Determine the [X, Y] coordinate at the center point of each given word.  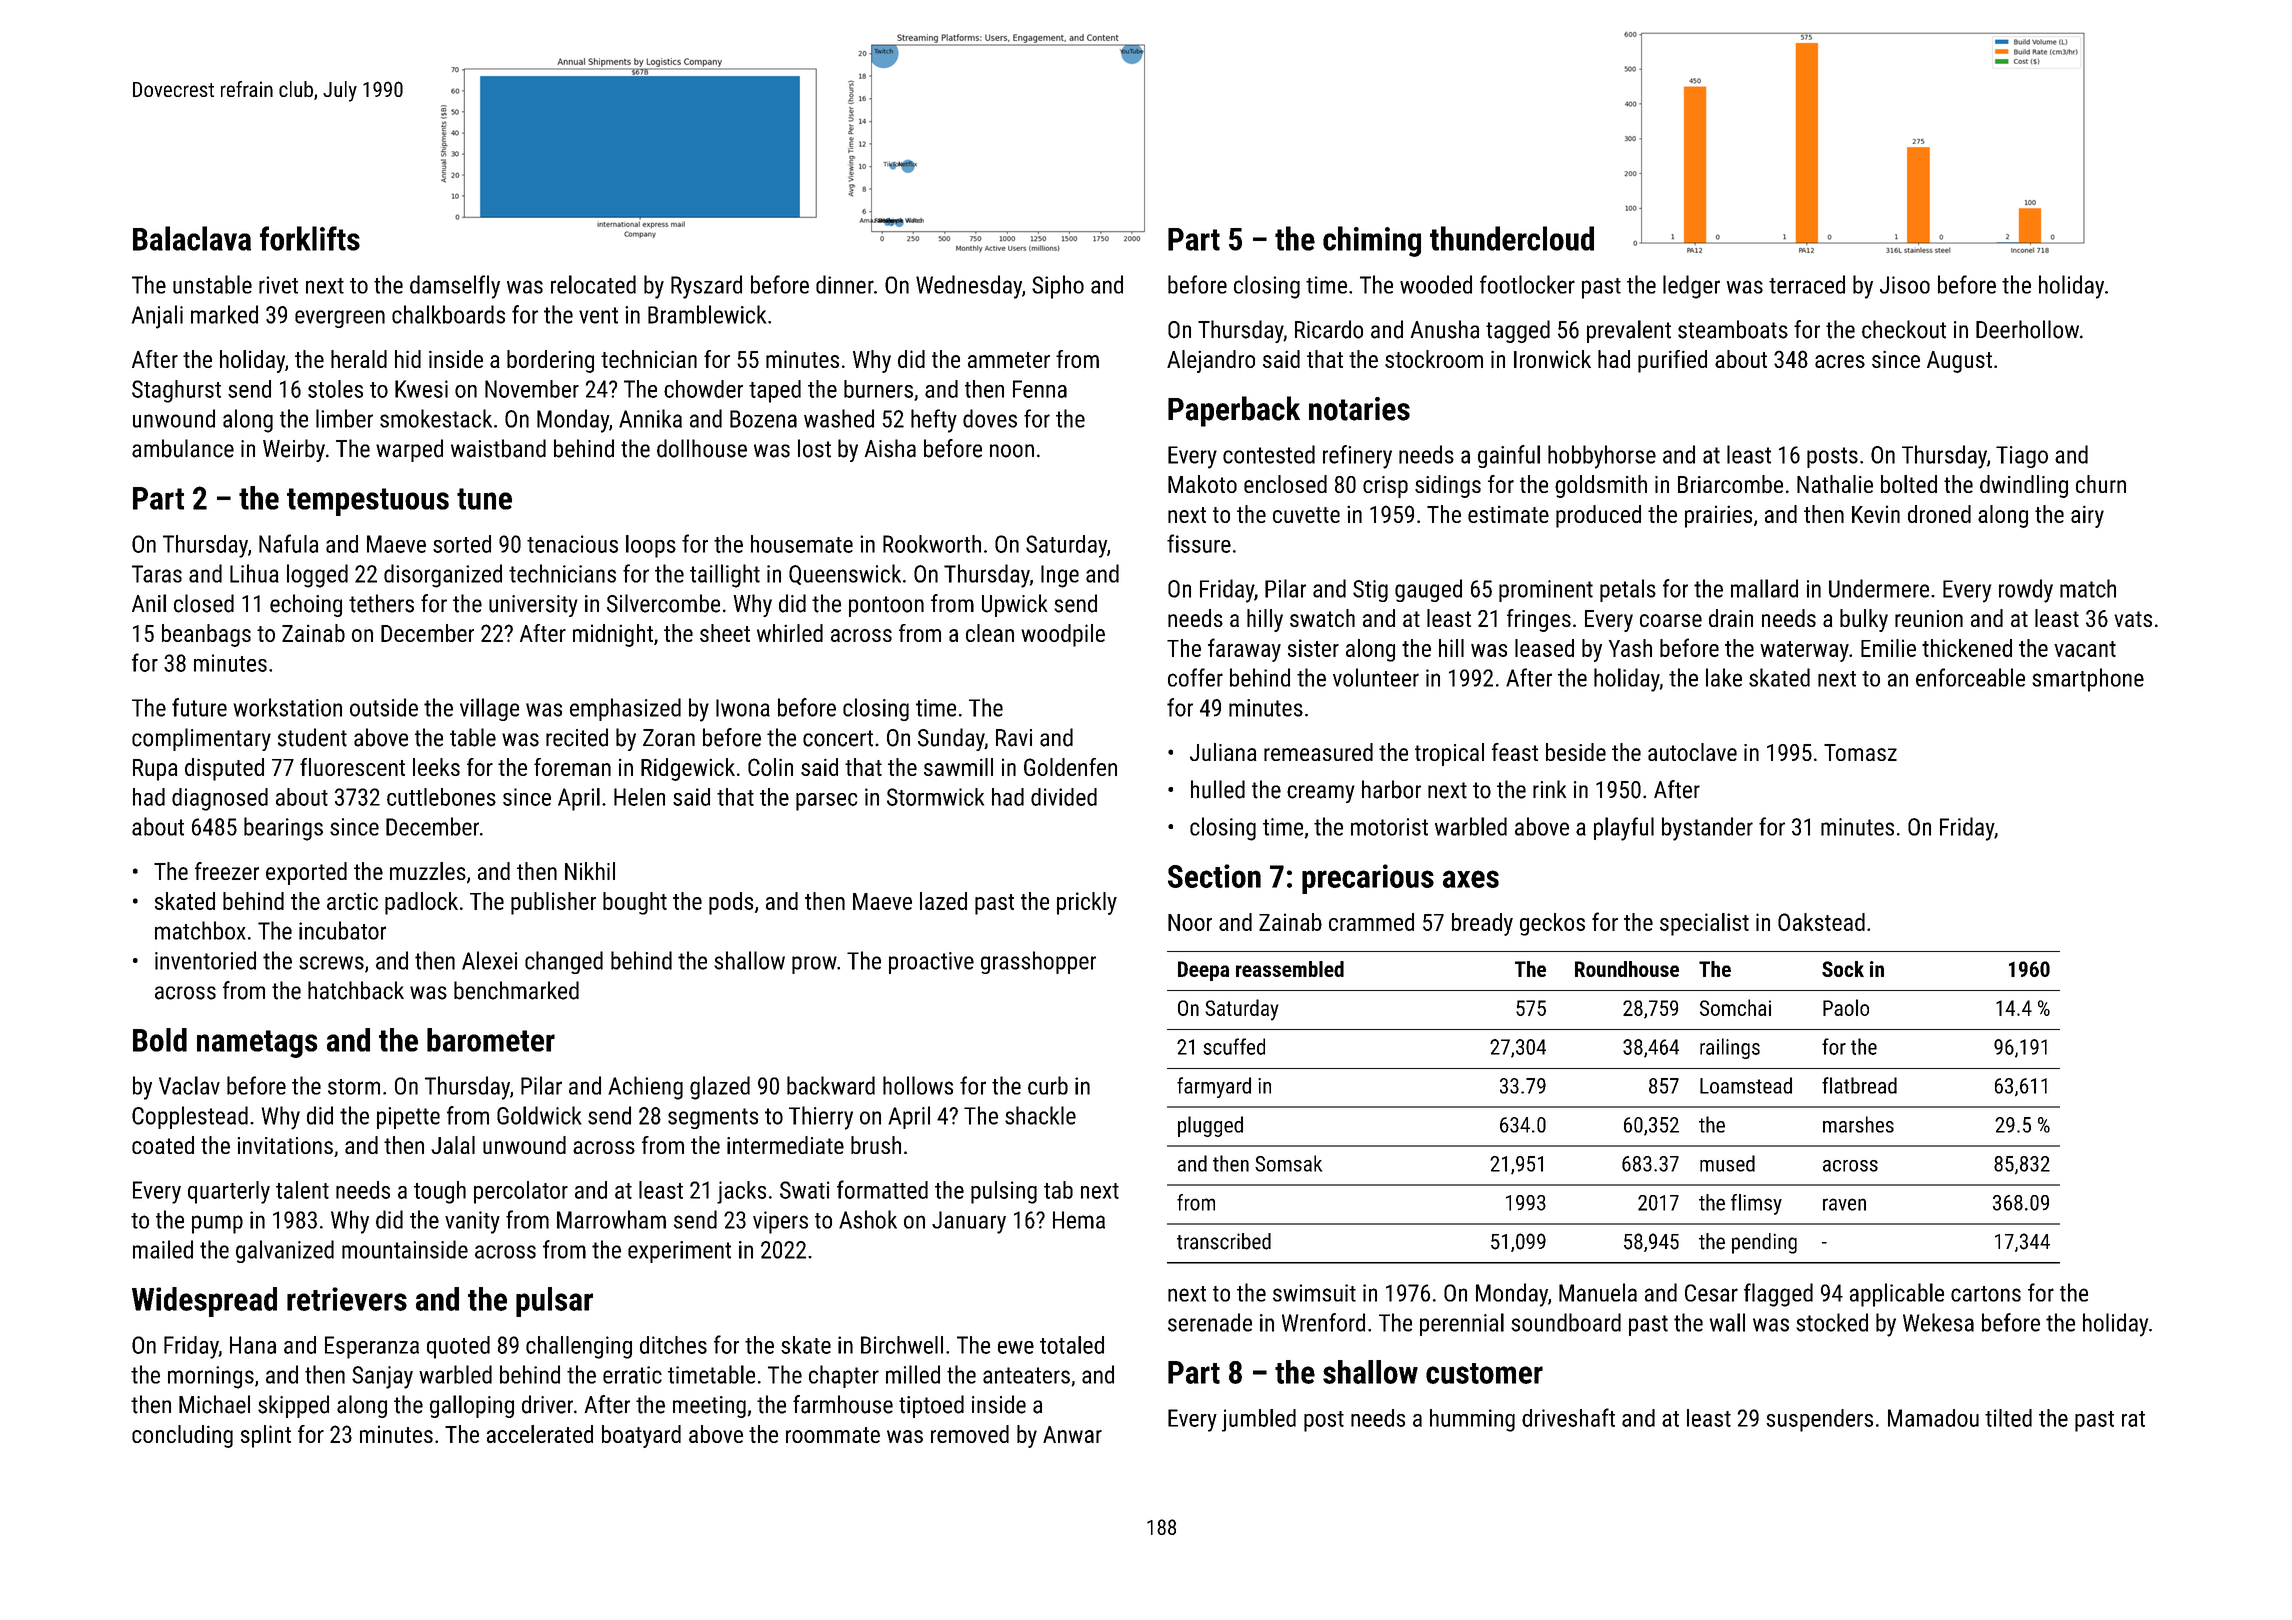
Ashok [868, 1219]
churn [2101, 484]
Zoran [669, 738]
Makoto [1202, 484]
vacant [2085, 649]
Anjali [157, 317]
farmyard [1214, 1087]
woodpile [1063, 635]
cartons [1986, 1294]
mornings [211, 1377]
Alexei [489, 960]
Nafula [288, 543]
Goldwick [539, 1115]
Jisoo [1905, 285]
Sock [1843, 969]
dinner [845, 284]
